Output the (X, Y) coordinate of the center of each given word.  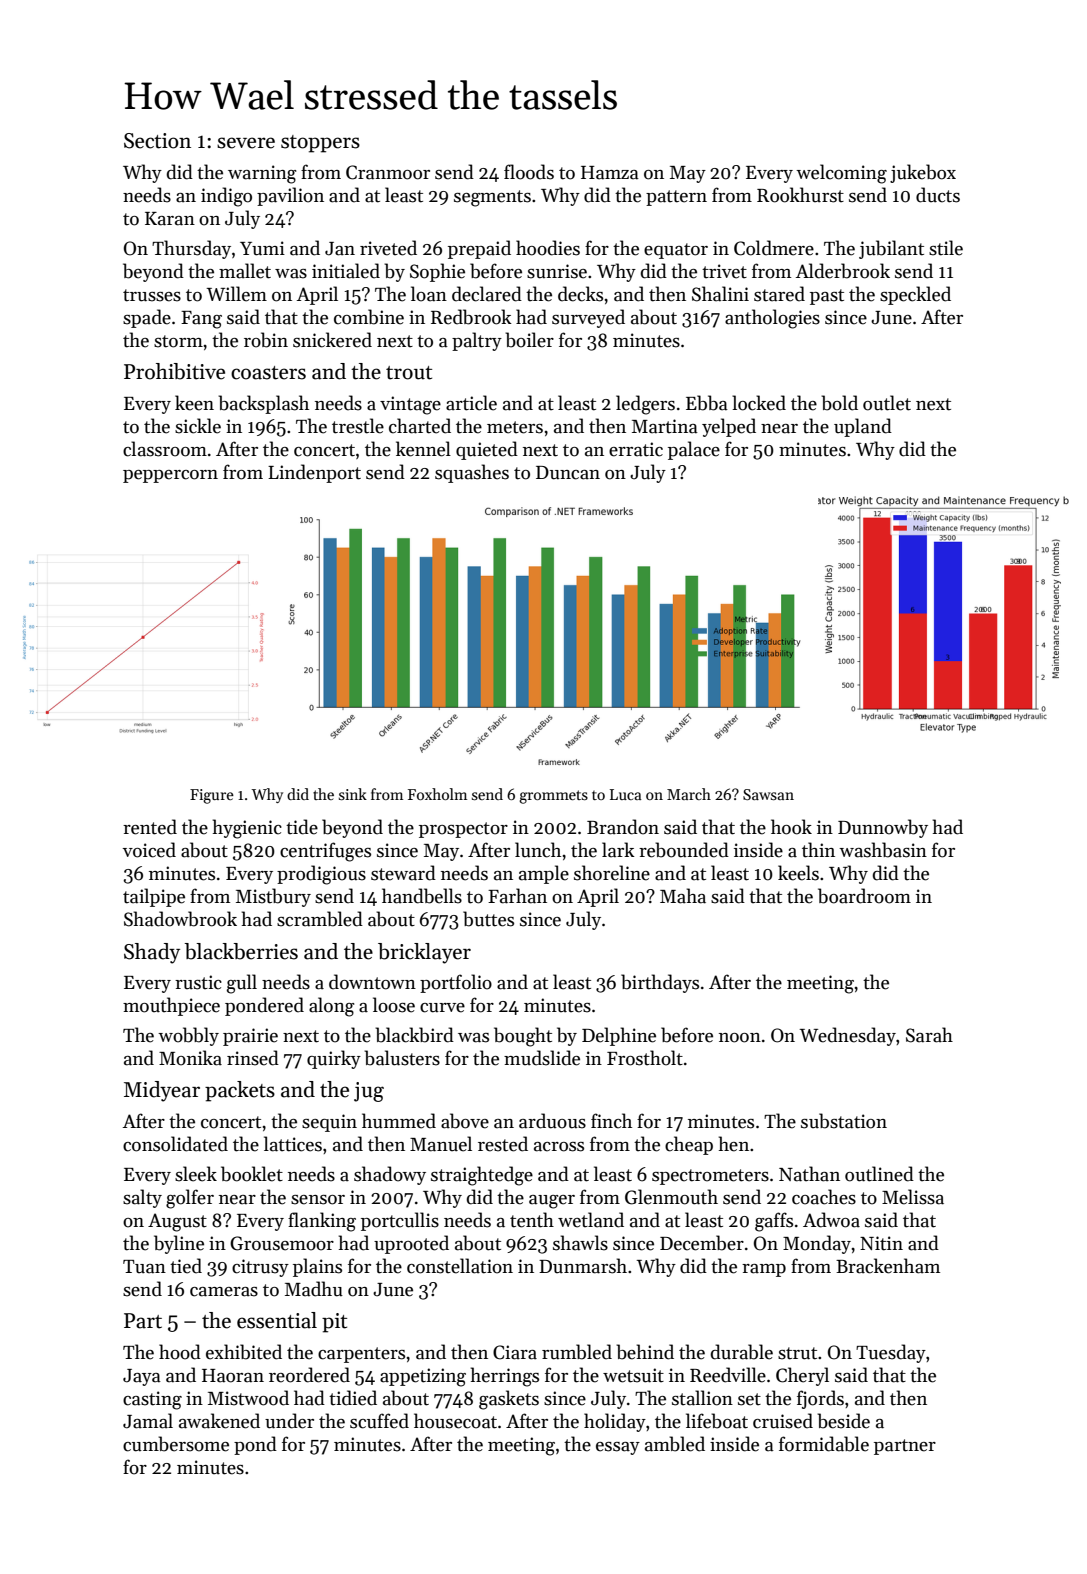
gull (242, 984)
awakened (219, 1421)
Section (157, 141)
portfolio (456, 983)
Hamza (610, 173)
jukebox (923, 173)
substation (844, 1121)
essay (618, 1448)
